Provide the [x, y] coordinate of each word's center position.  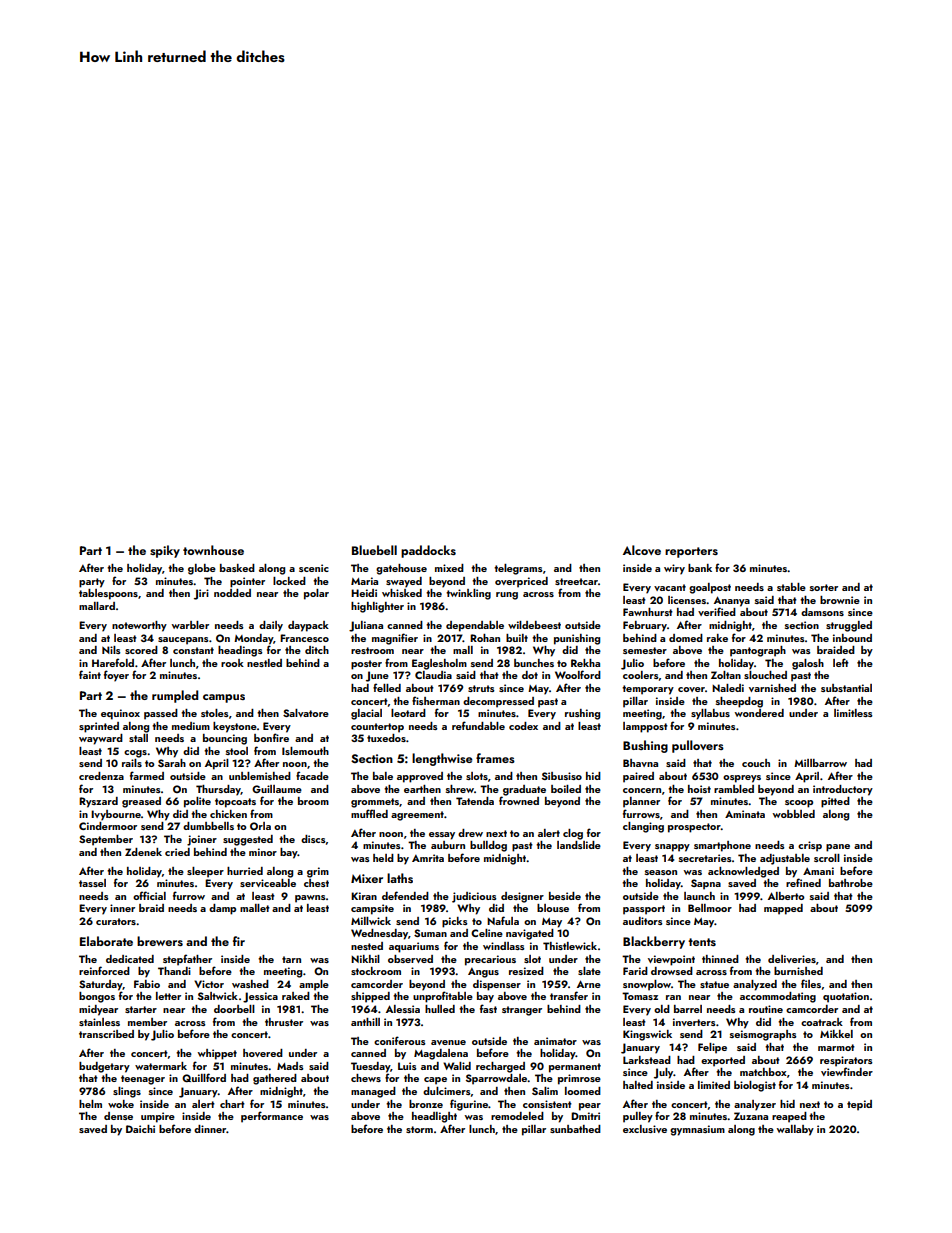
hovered [263, 1053]
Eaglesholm [439, 664]
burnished [798, 971]
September [106, 840]
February [645, 626]
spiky [165, 551]
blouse [553, 908]
